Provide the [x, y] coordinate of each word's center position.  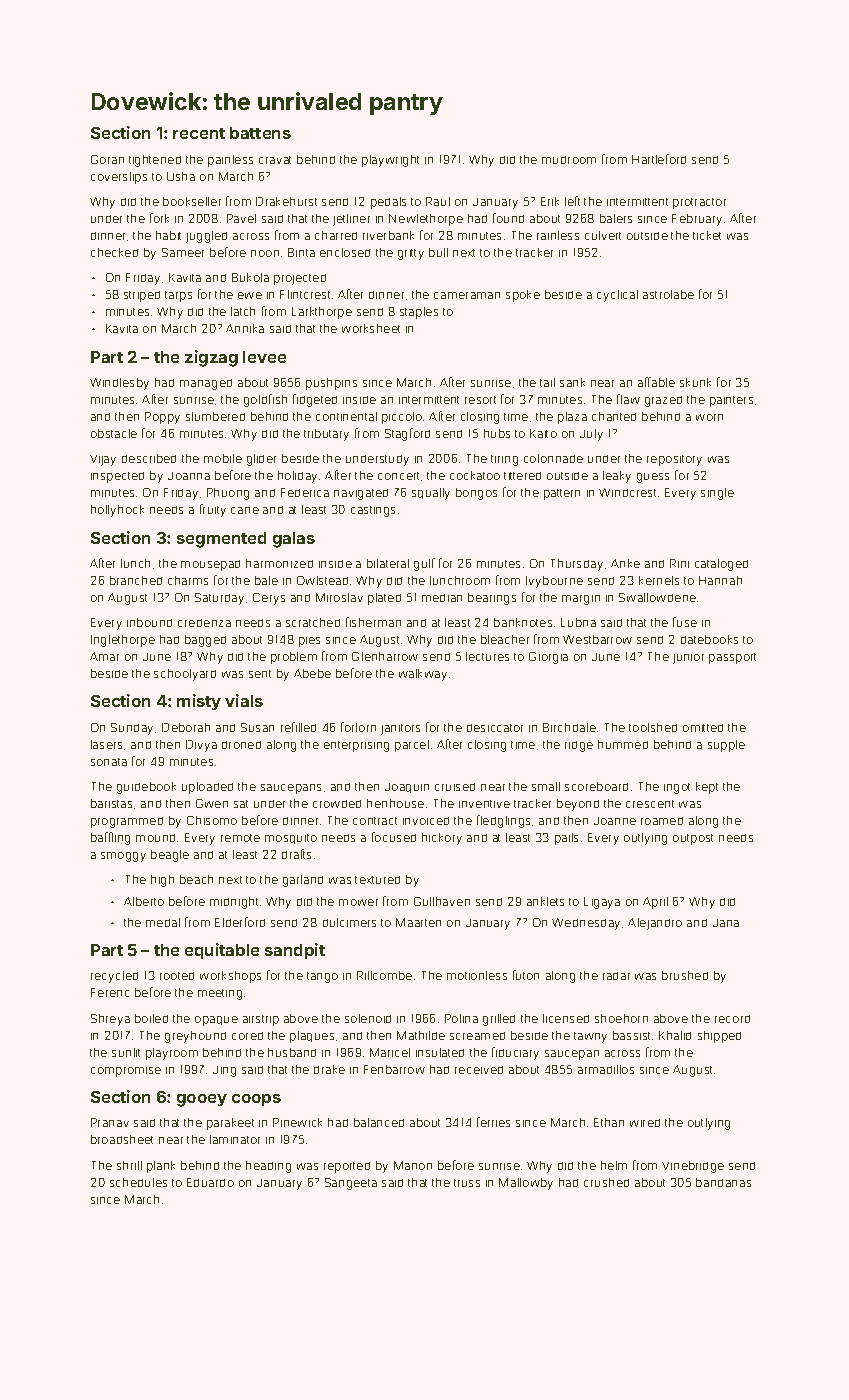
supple [726, 746]
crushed [606, 1182]
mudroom [569, 160]
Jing [224, 1071]
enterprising [356, 746]
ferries [493, 1122]
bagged [205, 641]
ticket [707, 235]
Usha [181, 176]
